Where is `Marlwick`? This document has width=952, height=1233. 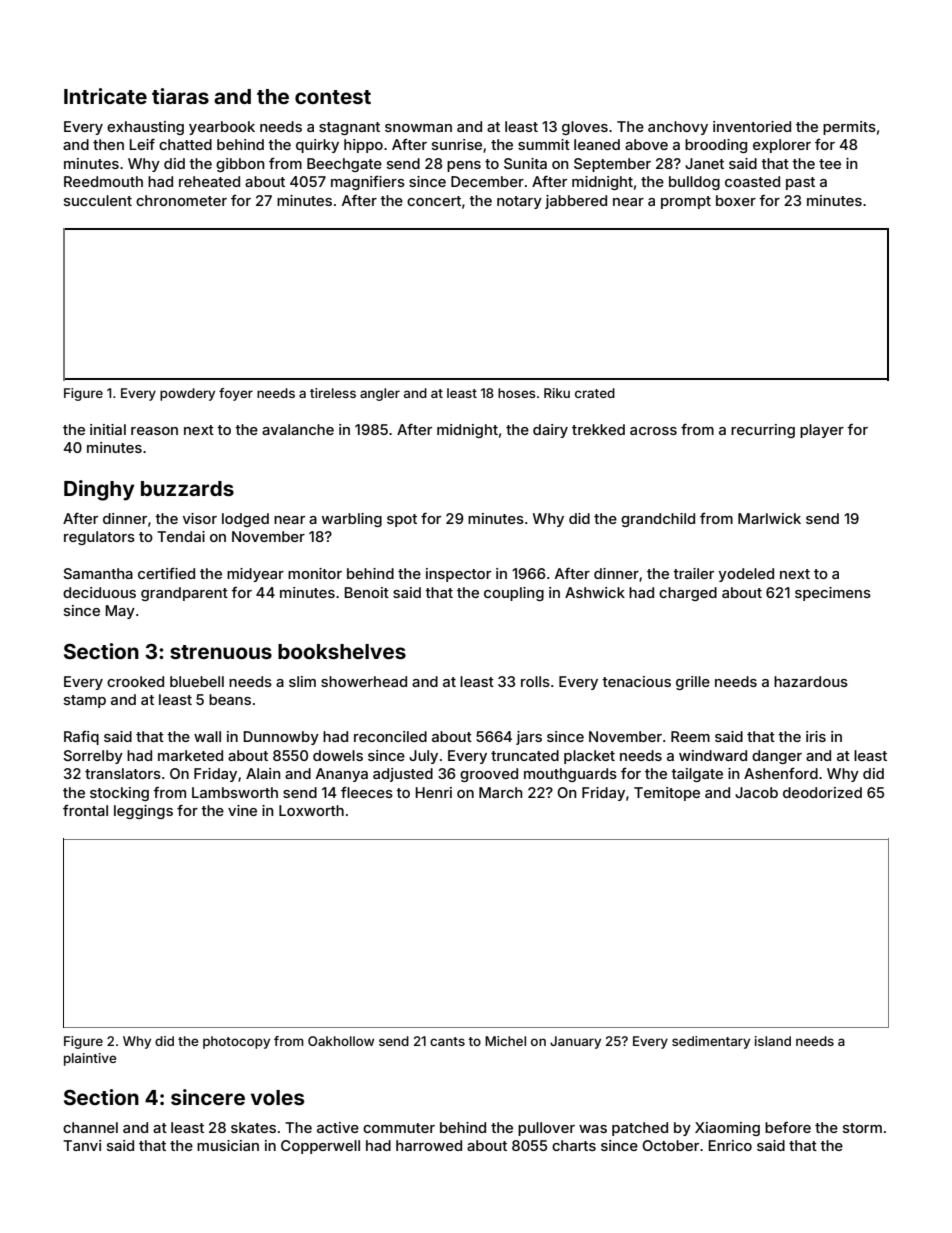 Marlwick is located at coordinates (769, 518).
